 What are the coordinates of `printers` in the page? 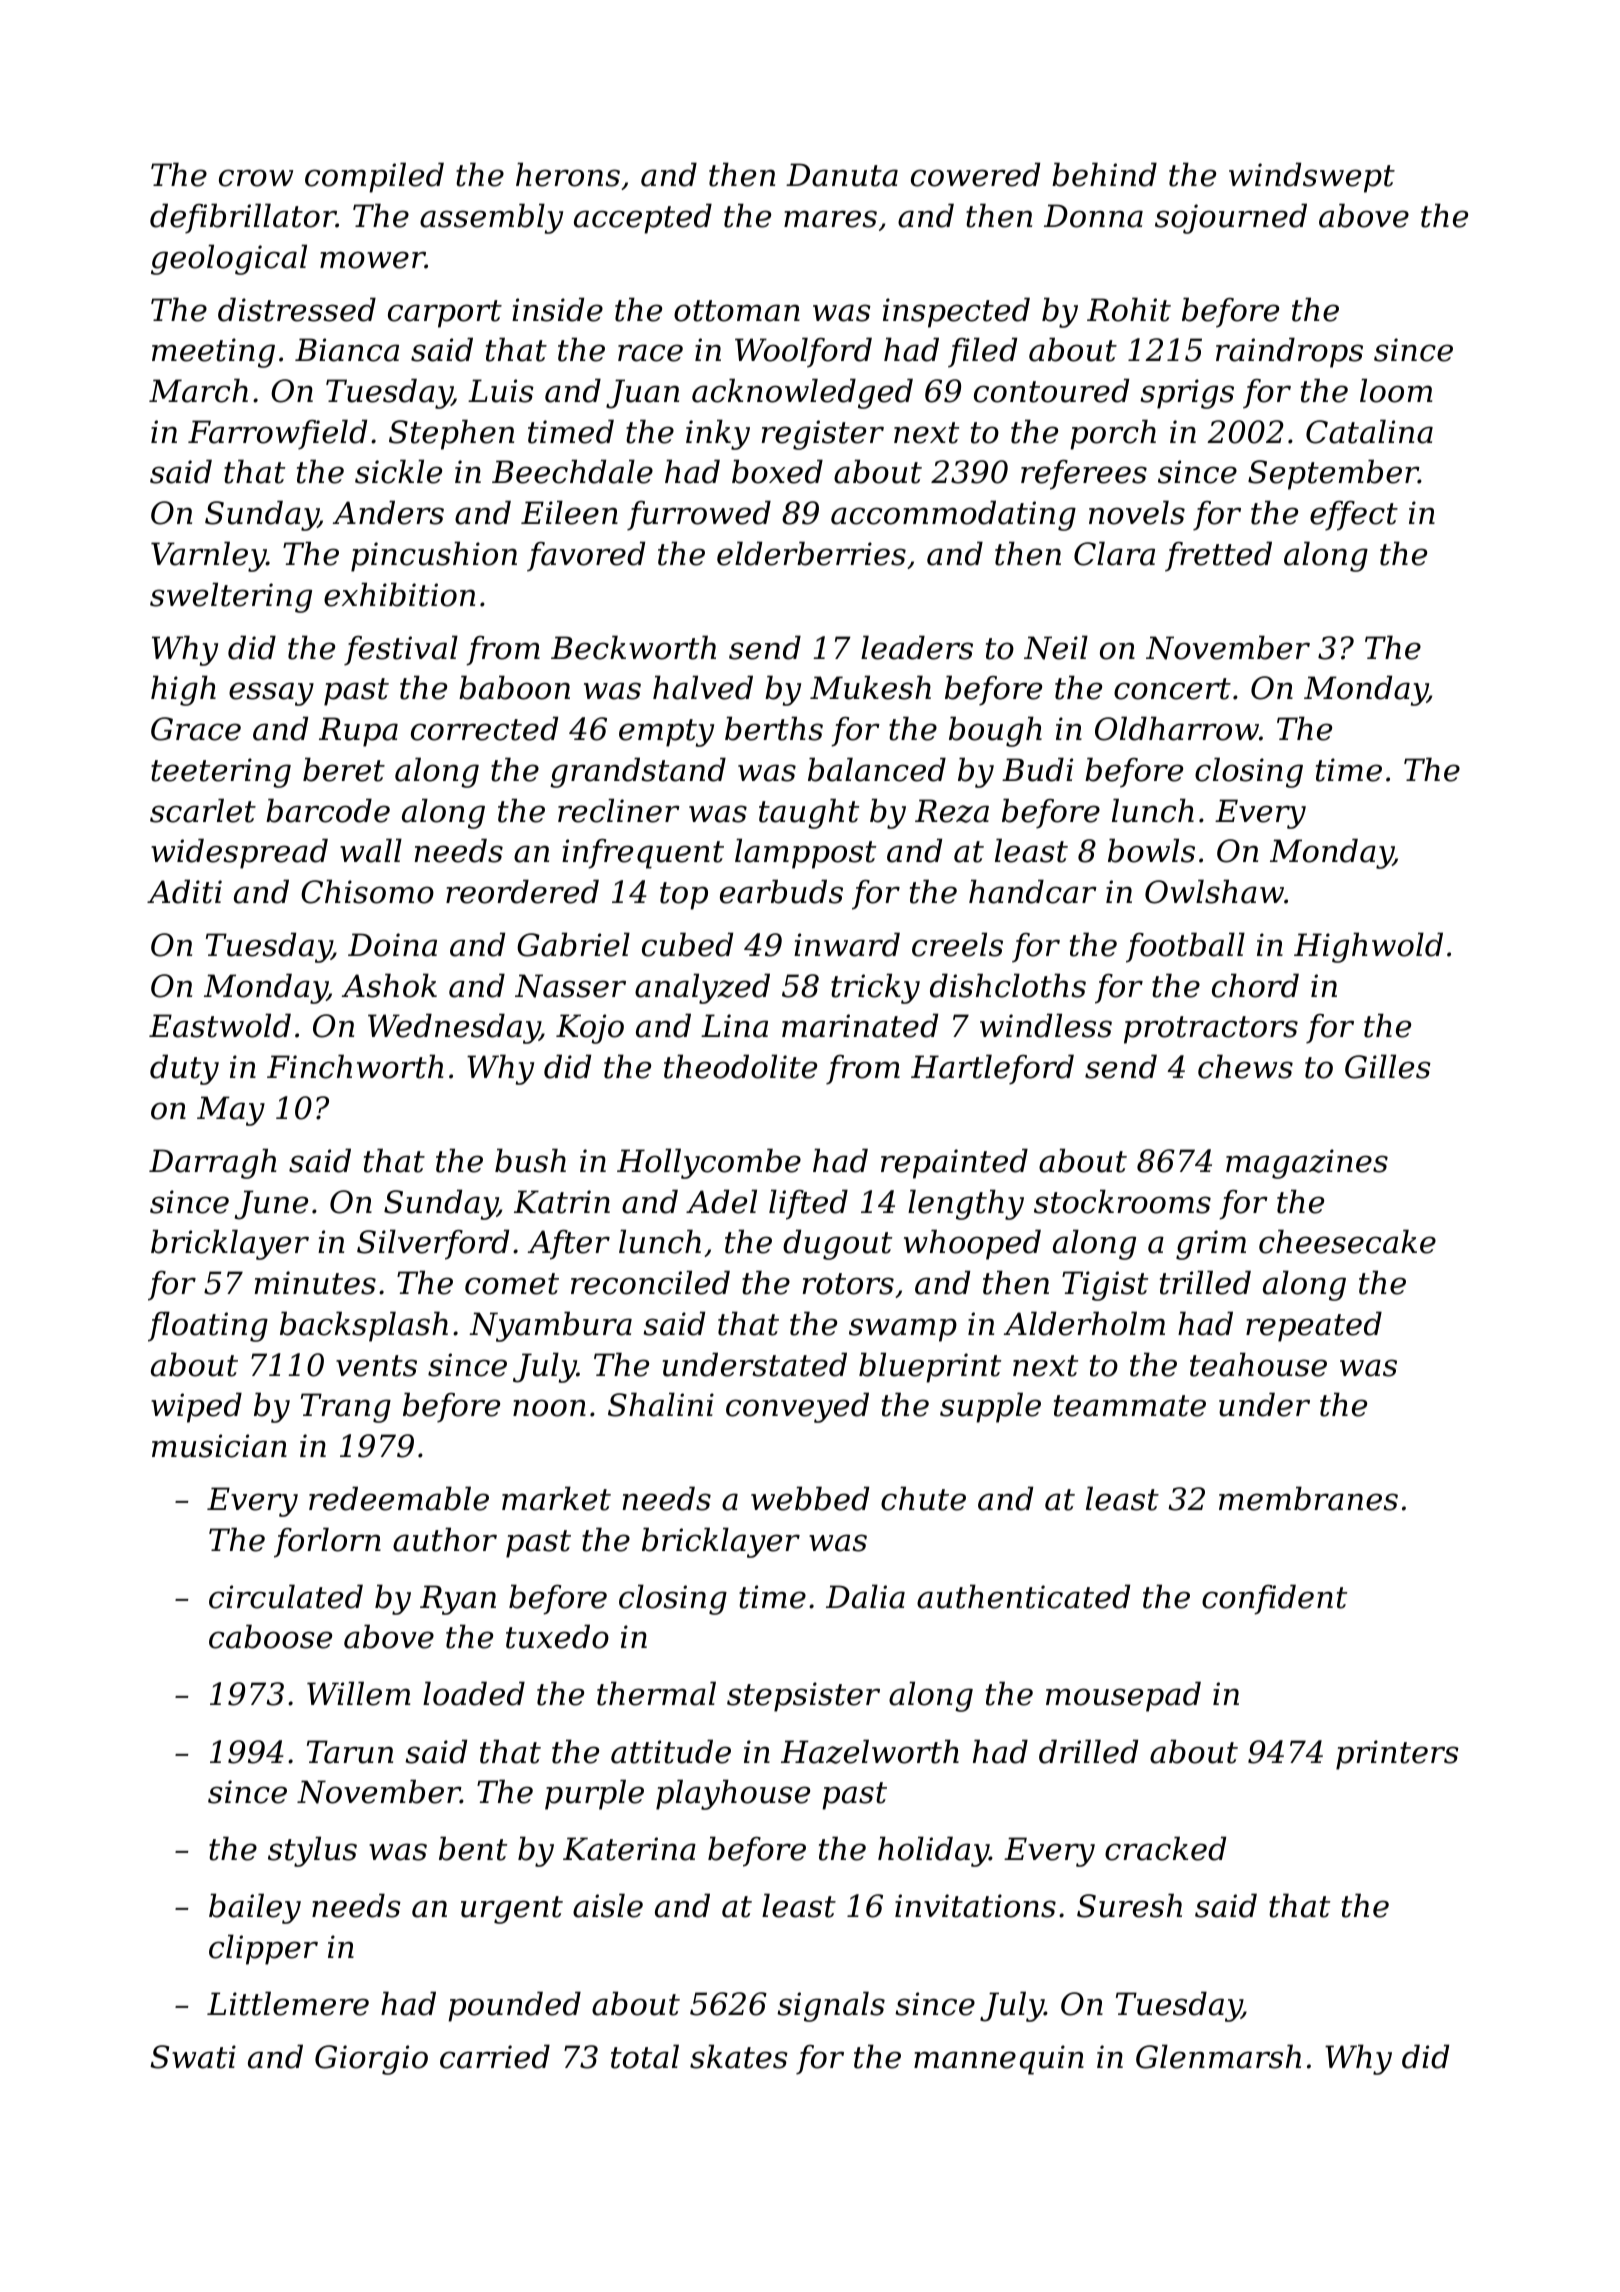 It's located at (1397, 1755).
